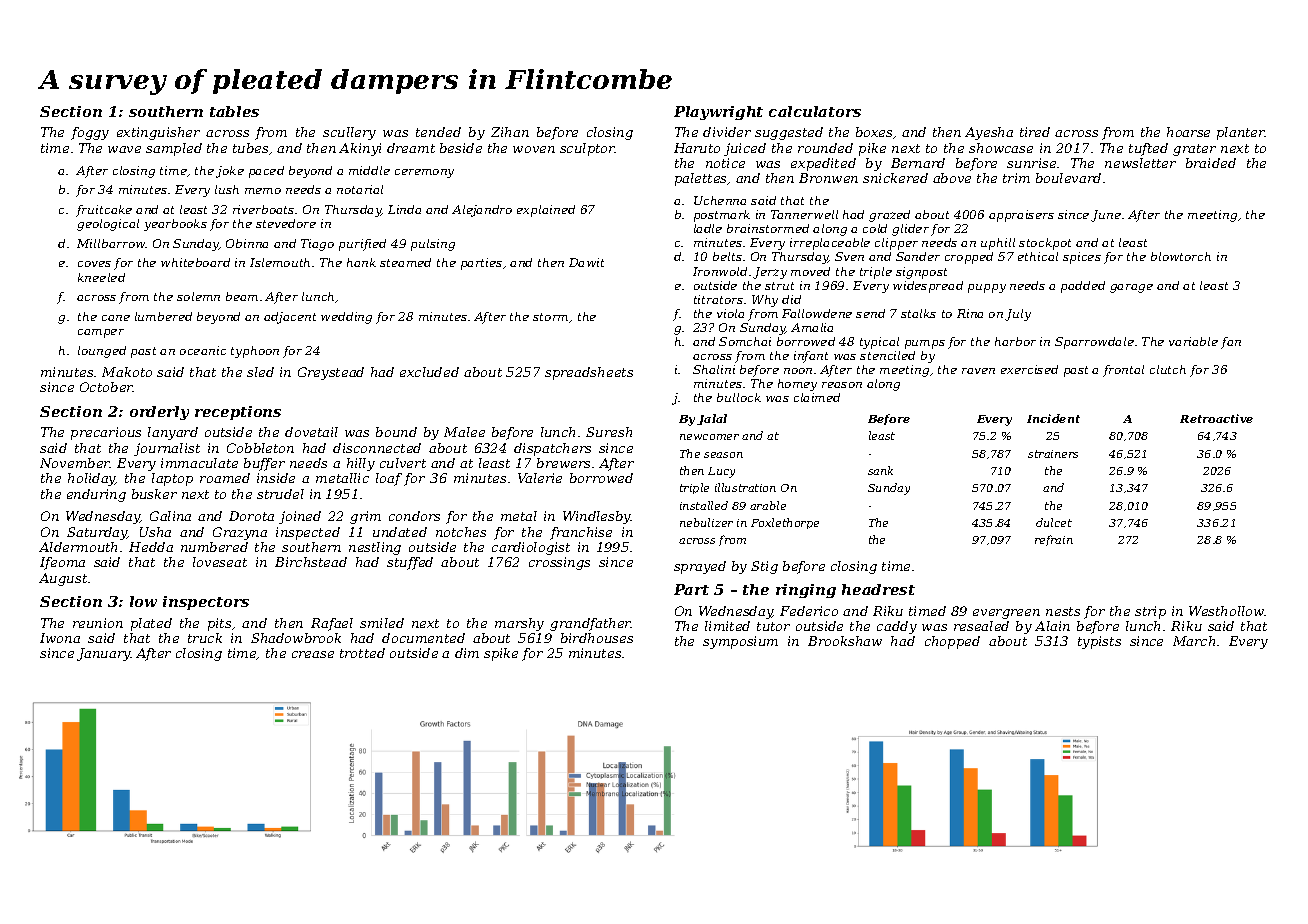 The height and width of the document is (924, 1308). What do you see at coordinates (925, 344) in the document?
I see `pumps` at bounding box center [925, 344].
